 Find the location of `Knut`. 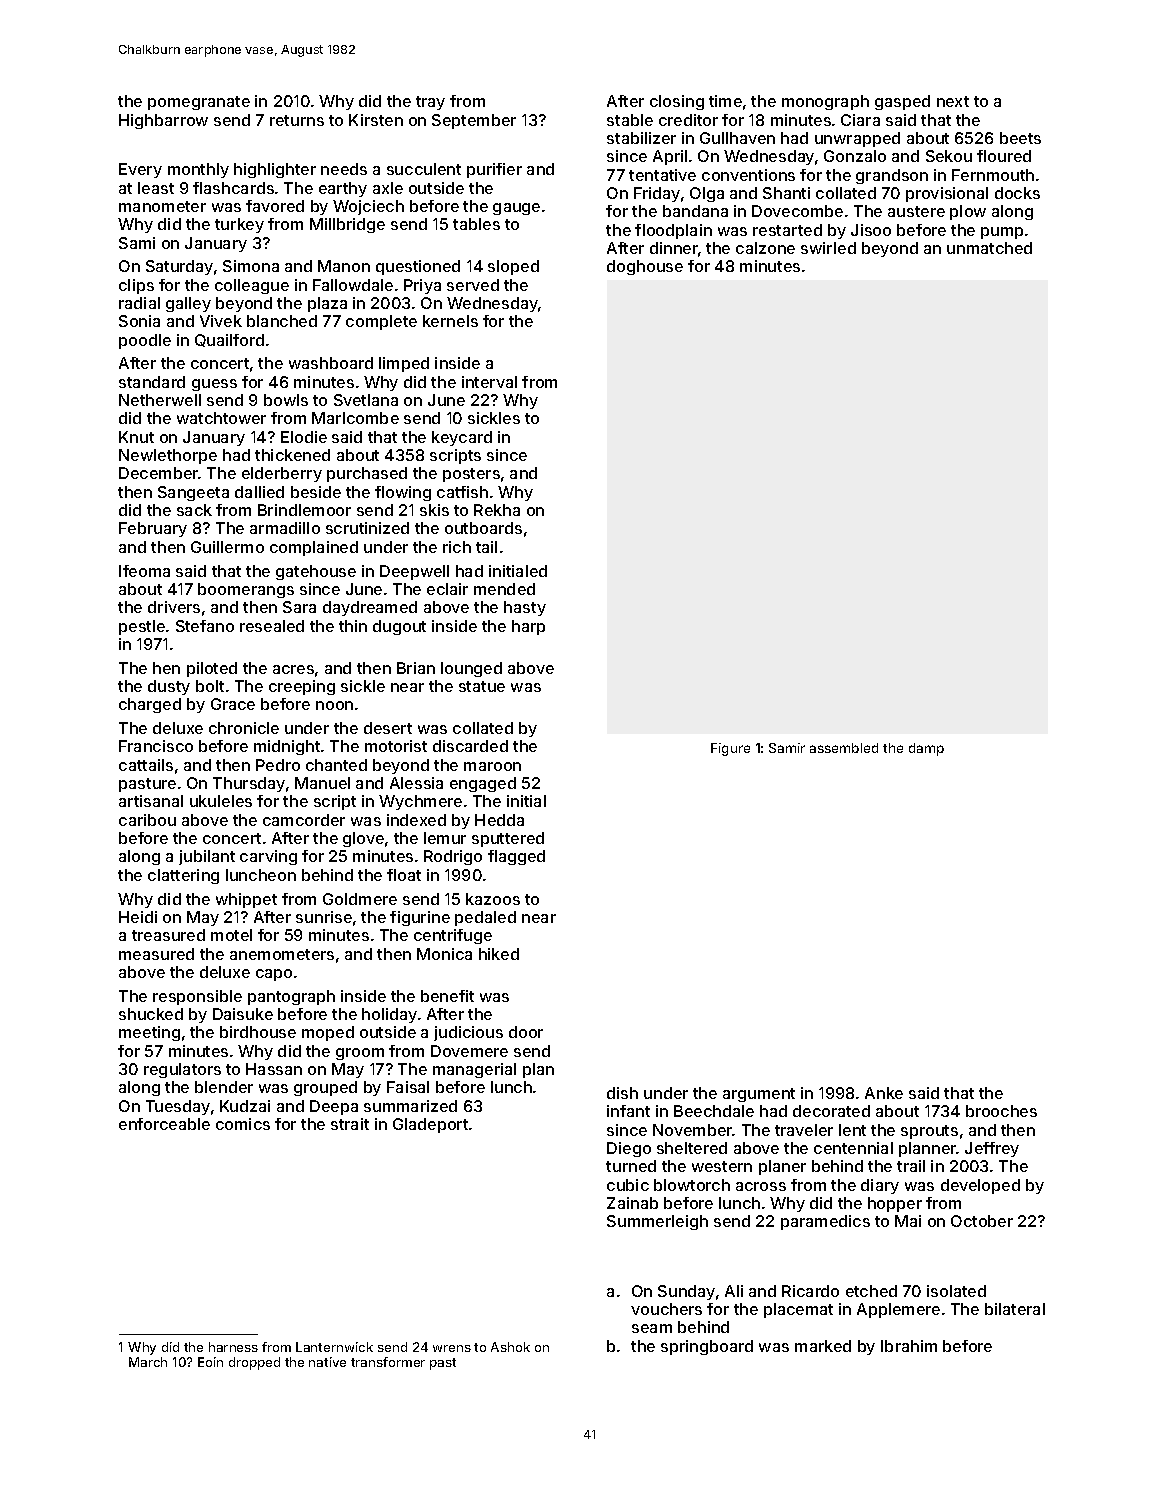

Knut is located at coordinates (136, 437).
